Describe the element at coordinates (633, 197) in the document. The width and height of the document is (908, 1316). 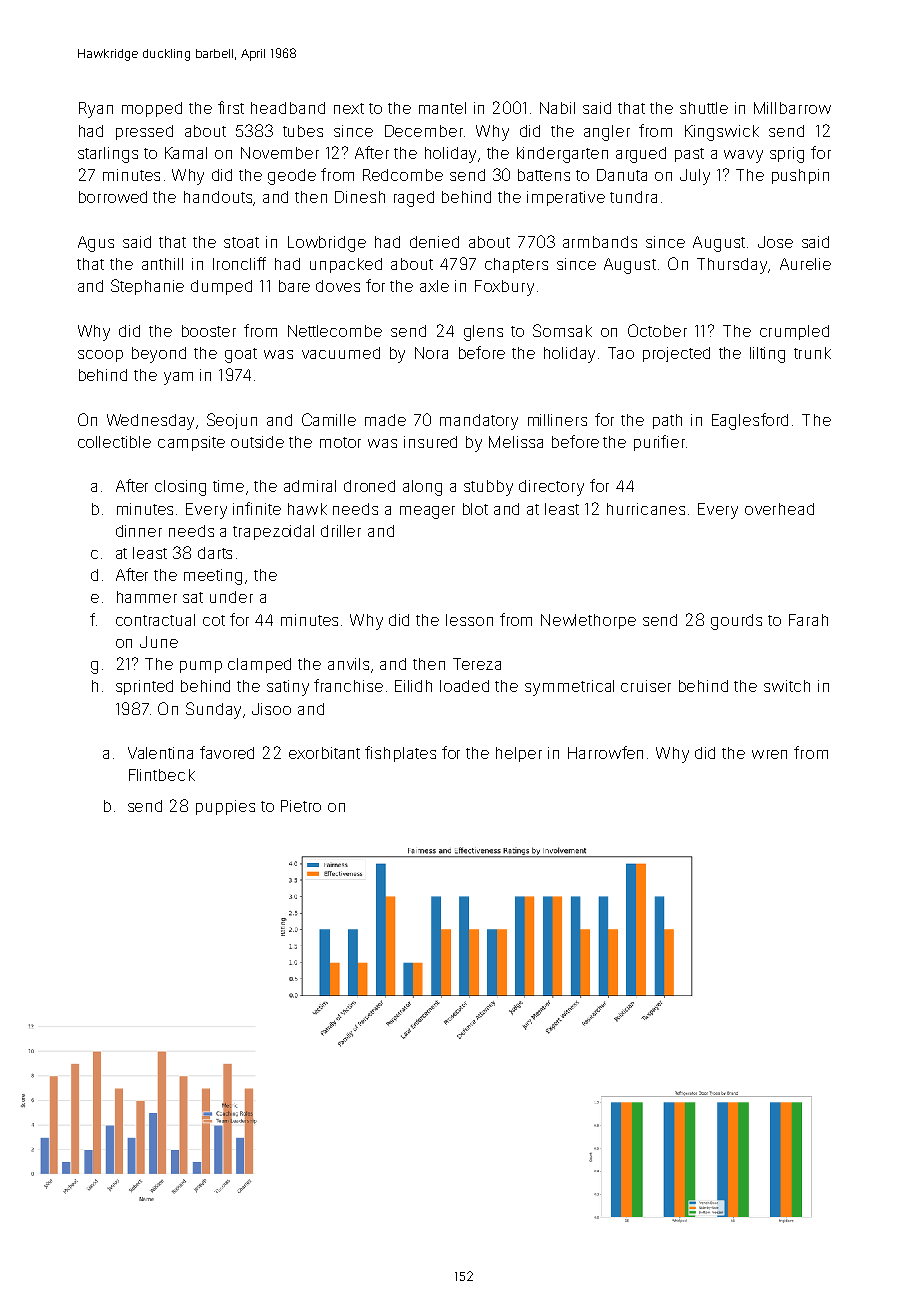
I see `tundra` at that location.
